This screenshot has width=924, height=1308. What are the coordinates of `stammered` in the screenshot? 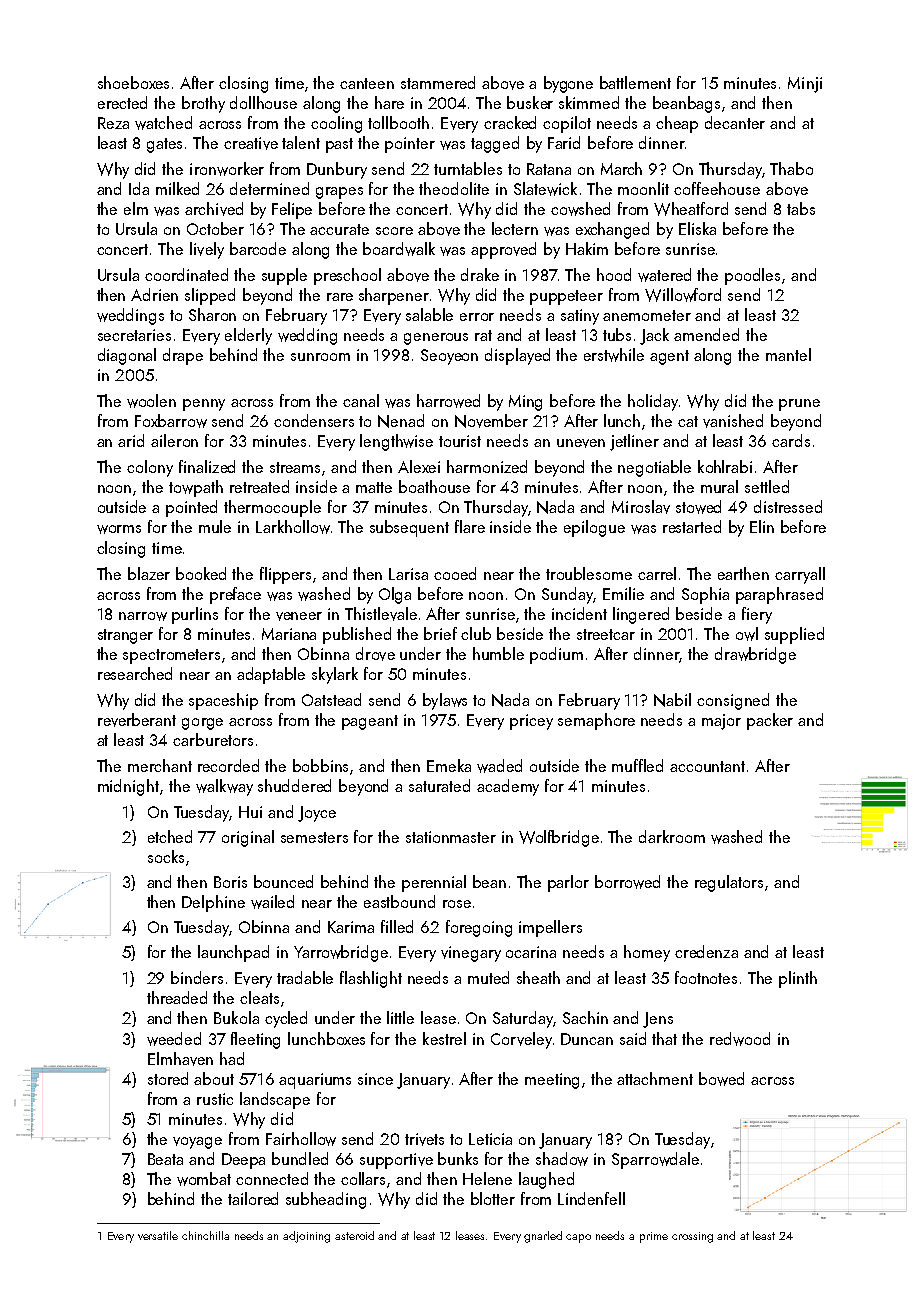 It's located at (438, 82).
